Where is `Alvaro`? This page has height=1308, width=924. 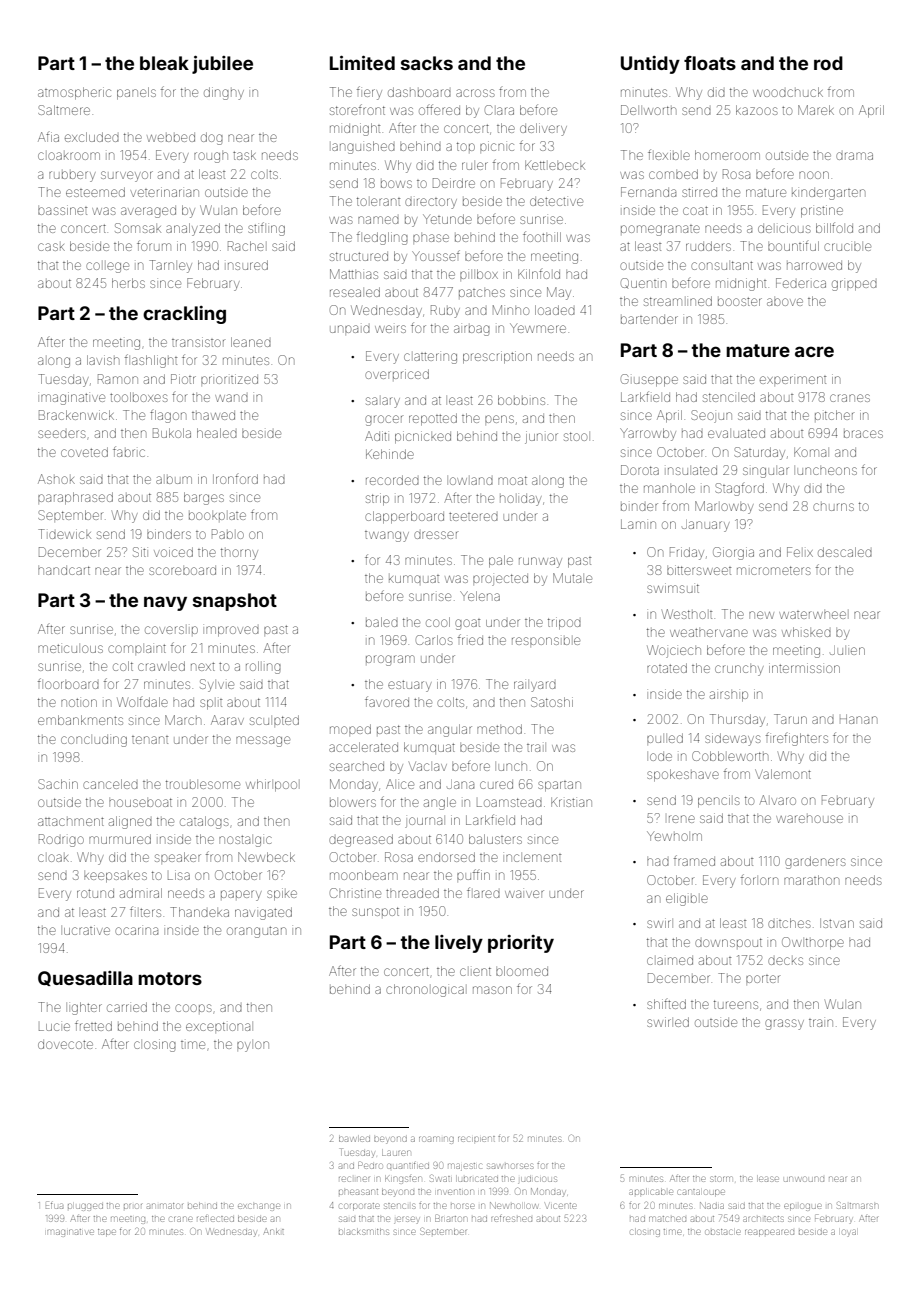
Alvaro is located at coordinates (777, 800).
